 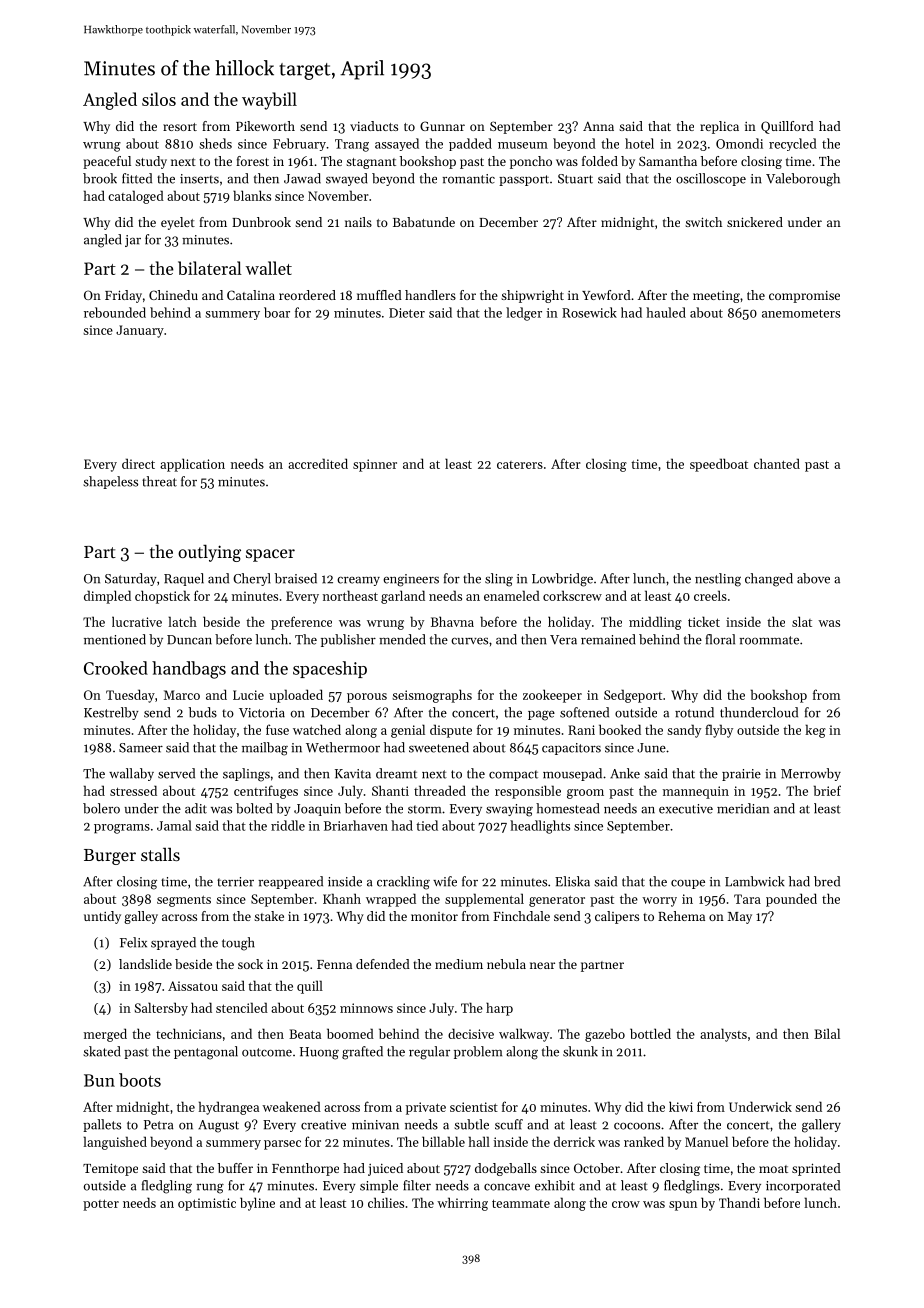 I want to click on cataloged, so click(x=136, y=197).
